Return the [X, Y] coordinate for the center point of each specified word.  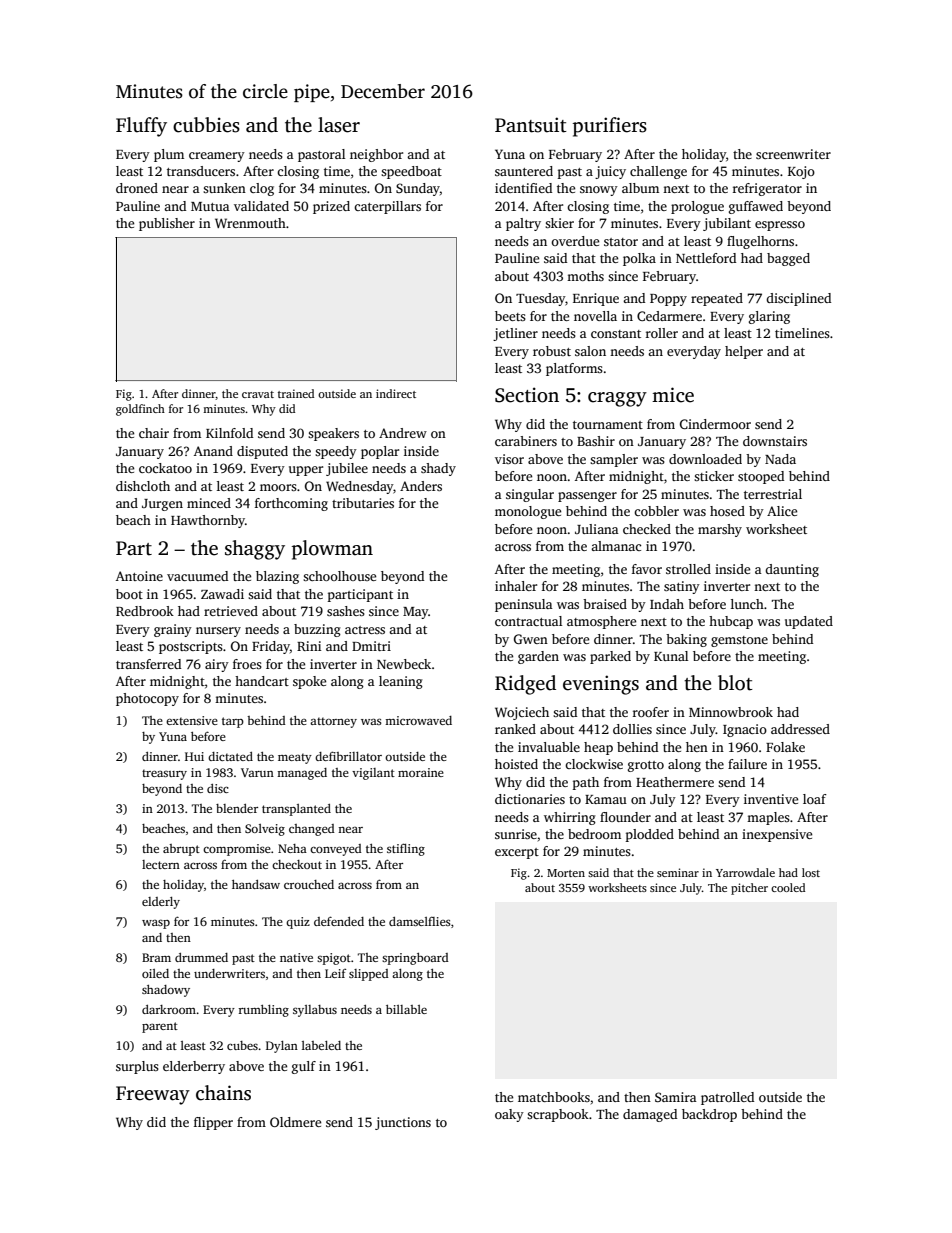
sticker [714, 476]
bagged [788, 259]
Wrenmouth [250, 223]
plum [169, 155]
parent [160, 1027]
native [296, 957]
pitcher [749, 889]
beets [510, 316]
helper [744, 352]
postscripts [191, 647]
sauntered [524, 171]
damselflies [420, 921]
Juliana [597, 529]
